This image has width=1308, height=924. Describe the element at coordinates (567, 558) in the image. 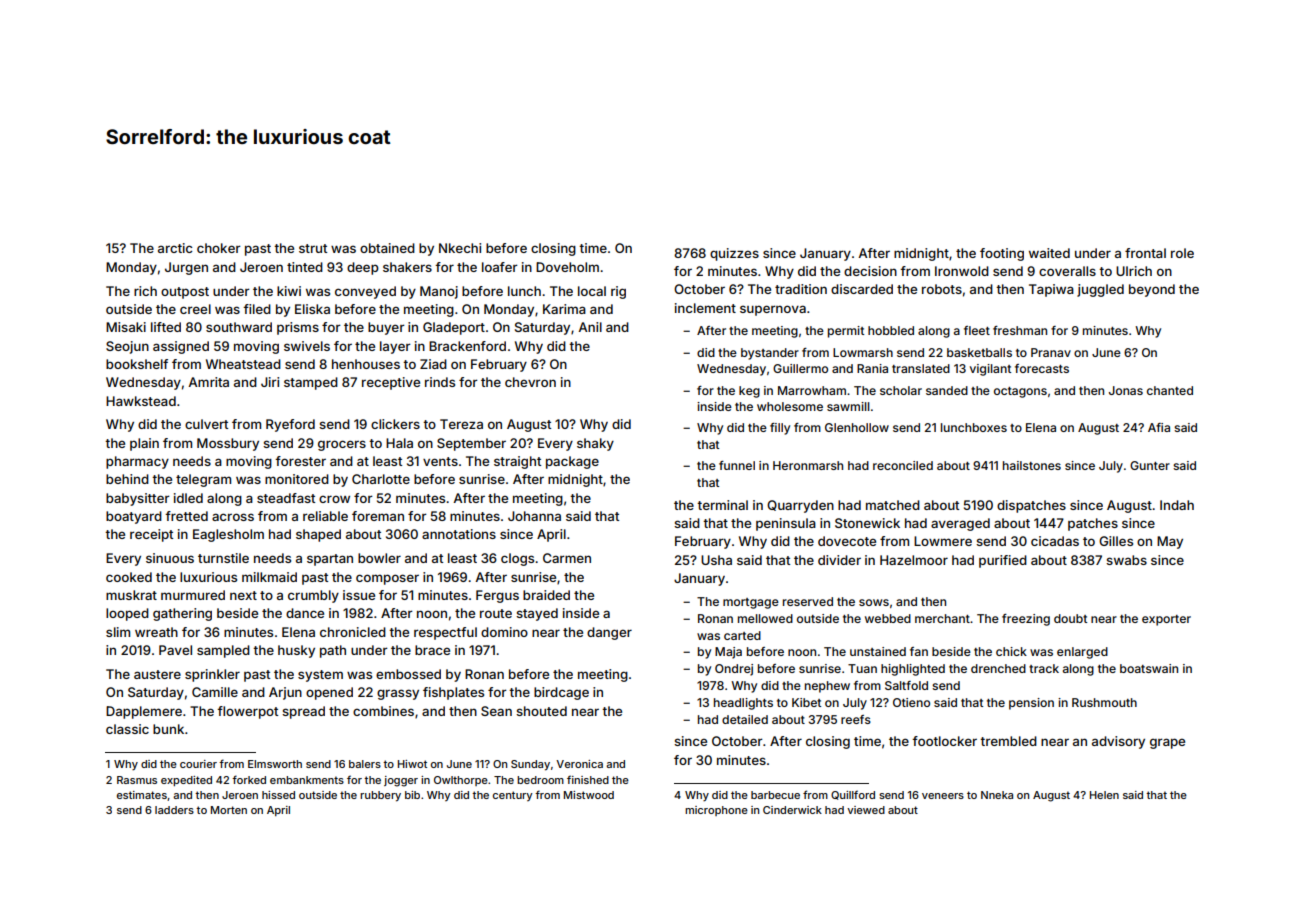

I see `Carmen` at that location.
